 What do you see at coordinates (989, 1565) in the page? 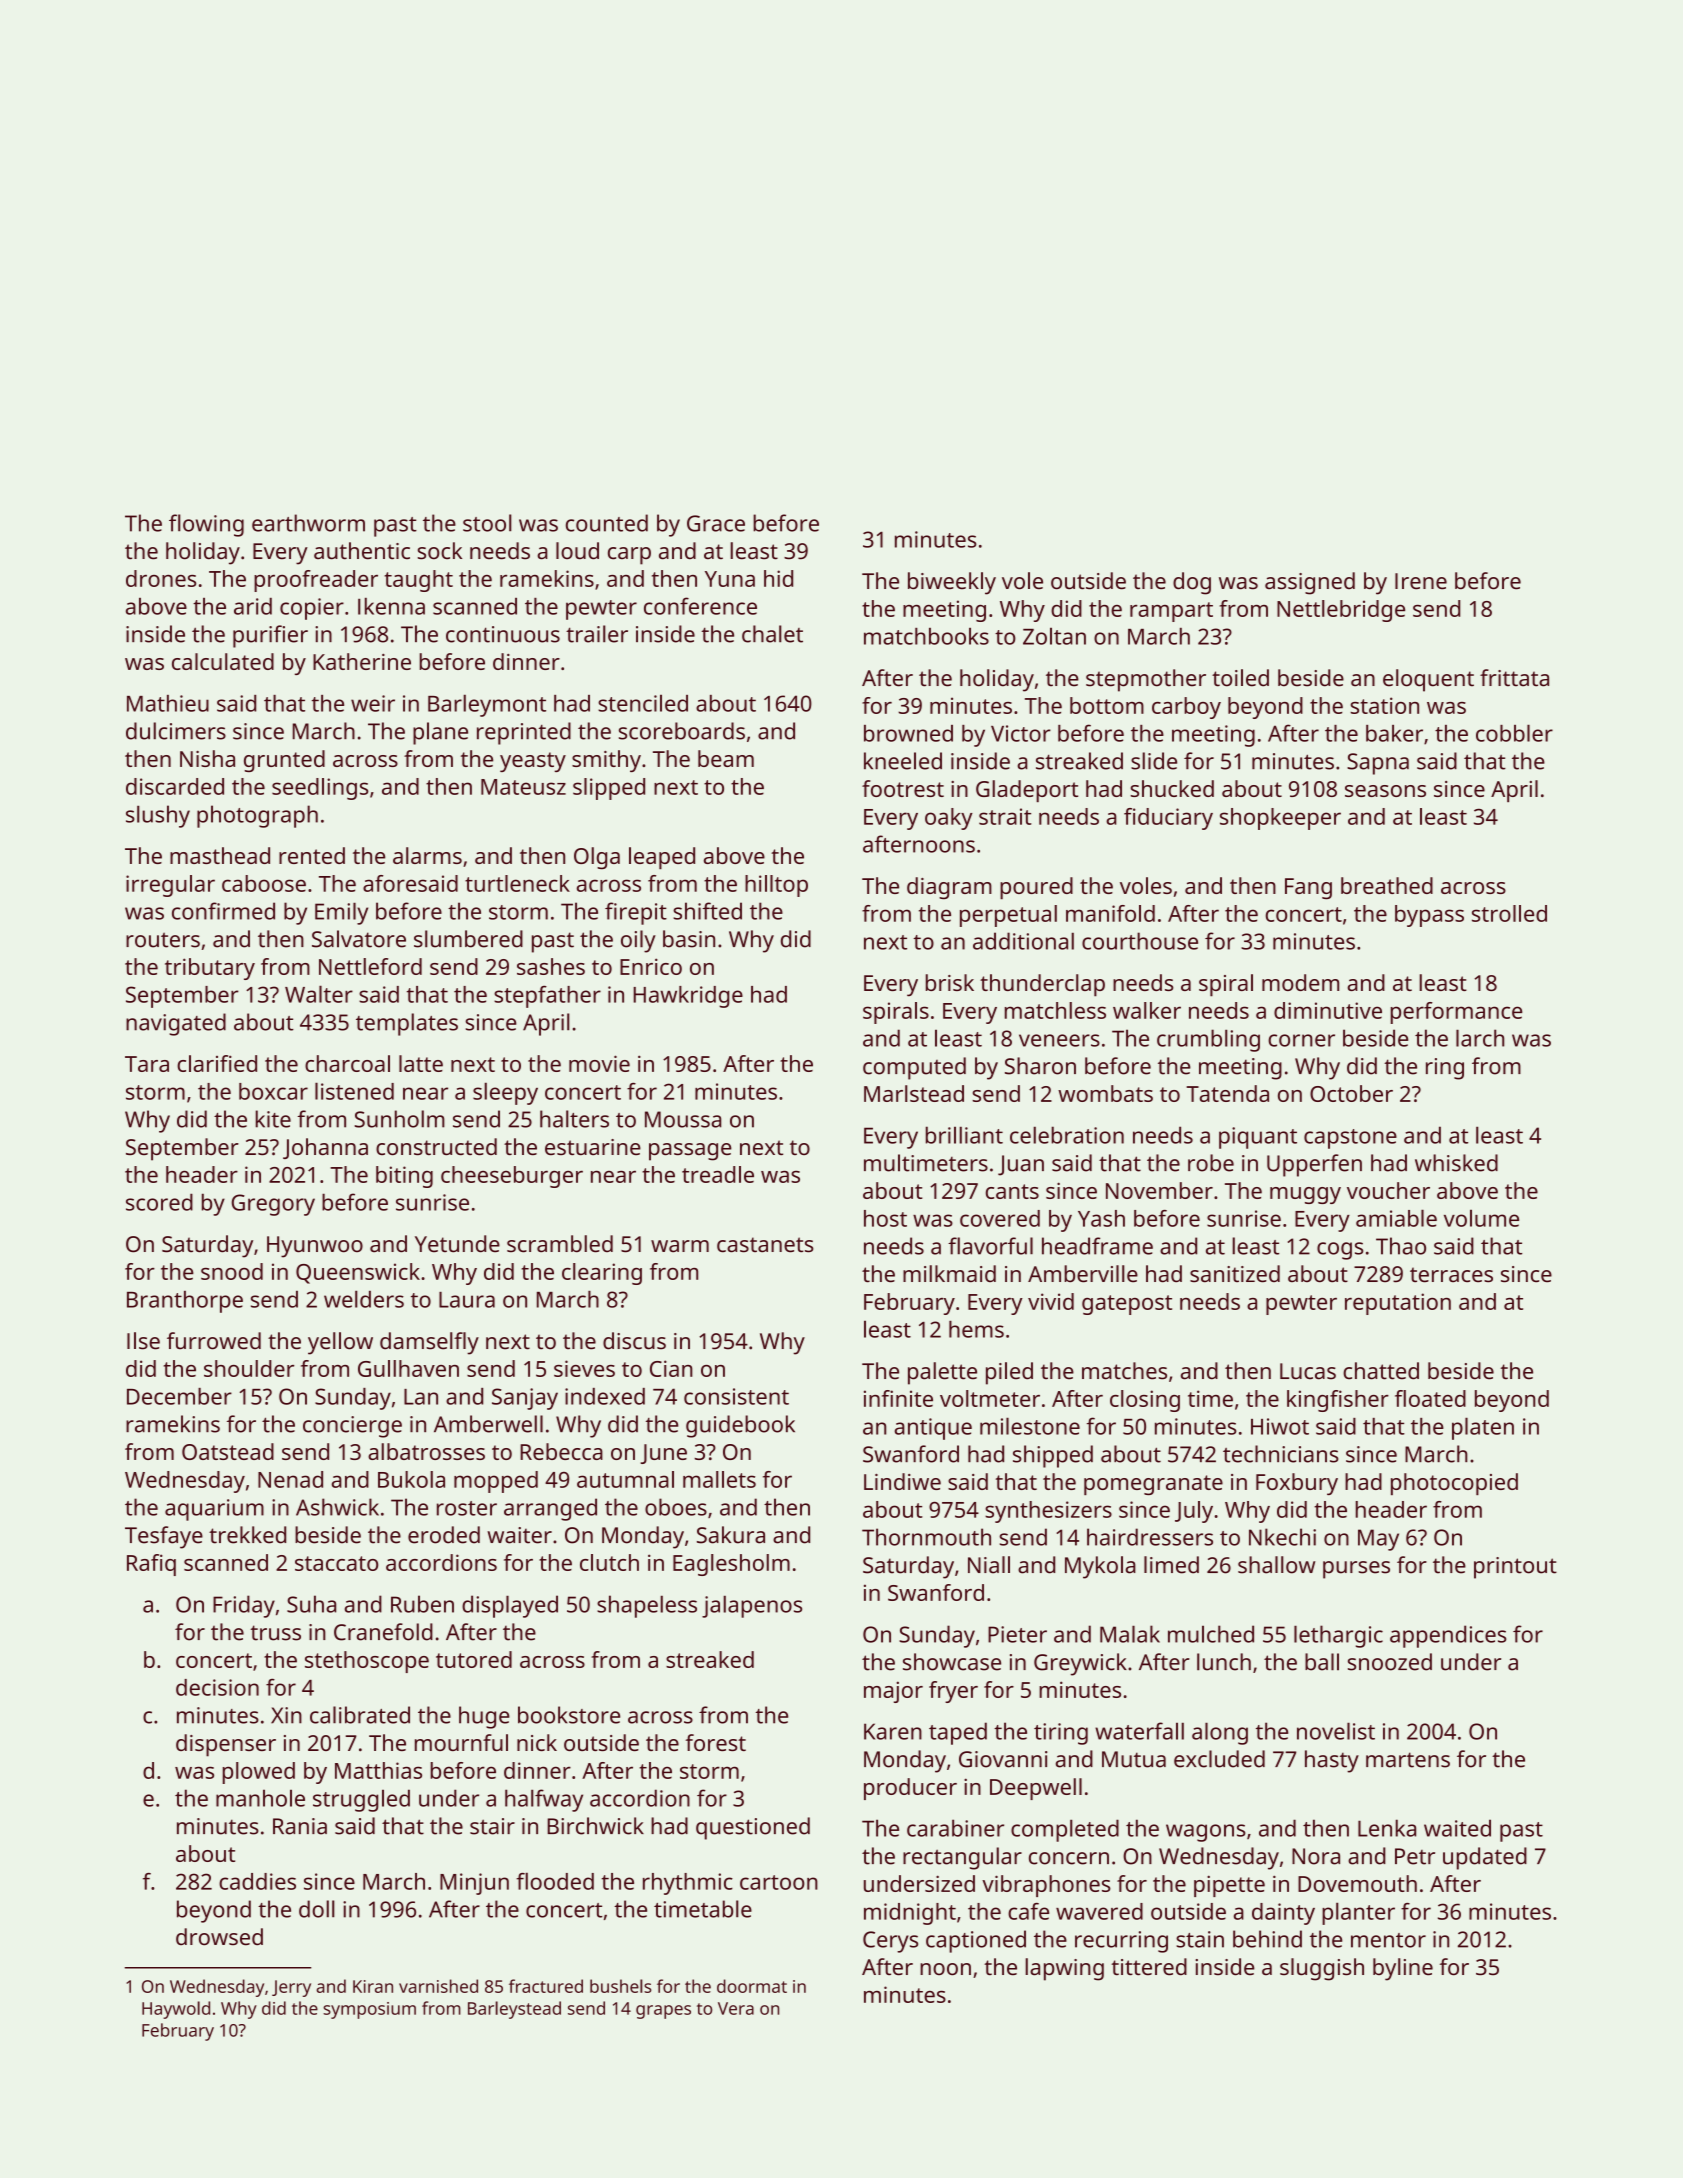
I see `Niall` at bounding box center [989, 1565].
